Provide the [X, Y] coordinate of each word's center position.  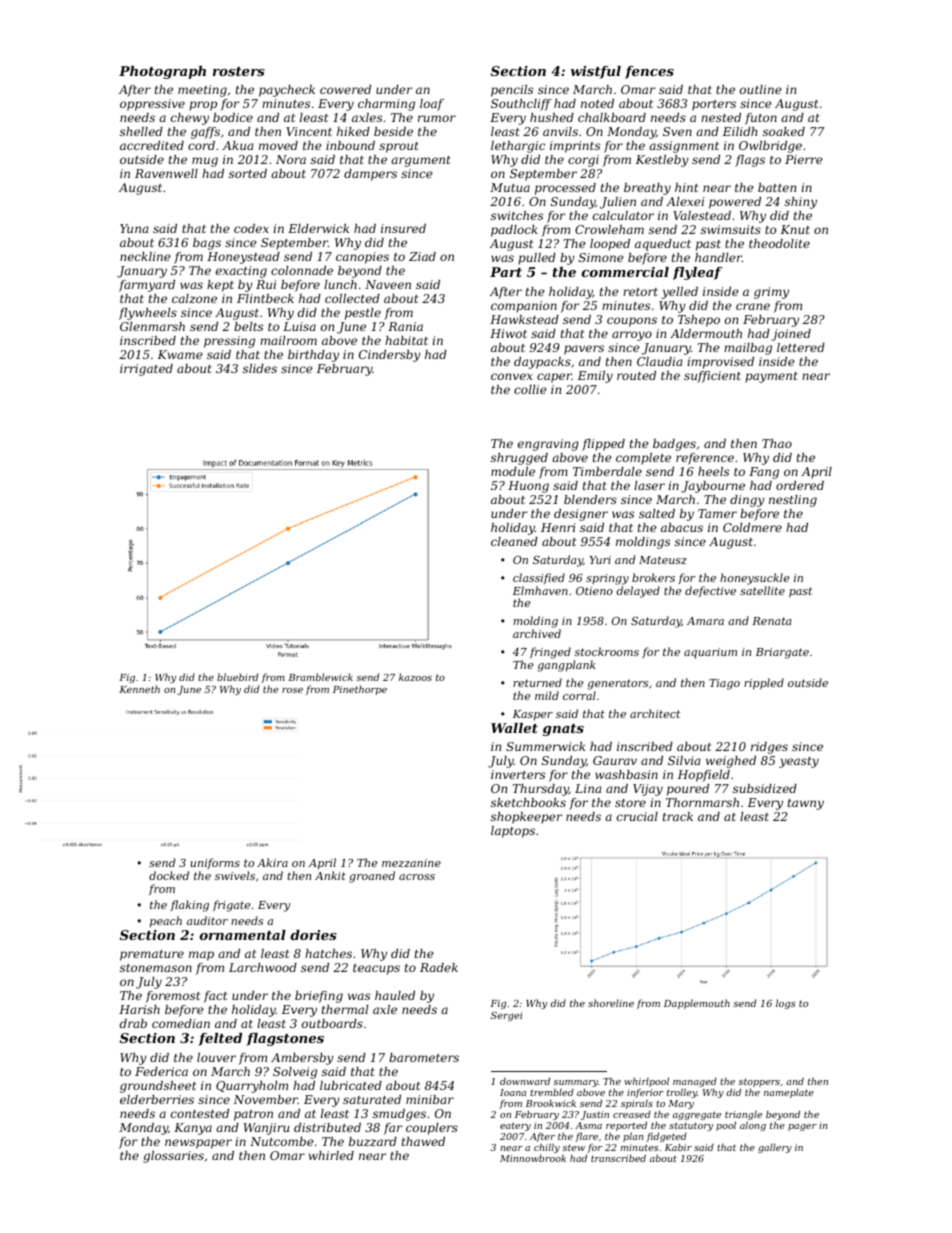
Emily [595, 377]
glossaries [173, 1157]
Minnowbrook [533, 1158]
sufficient [712, 377]
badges [674, 445]
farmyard [147, 286]
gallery [775, 1148]
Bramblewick [320, 677]
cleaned [514, 541]
